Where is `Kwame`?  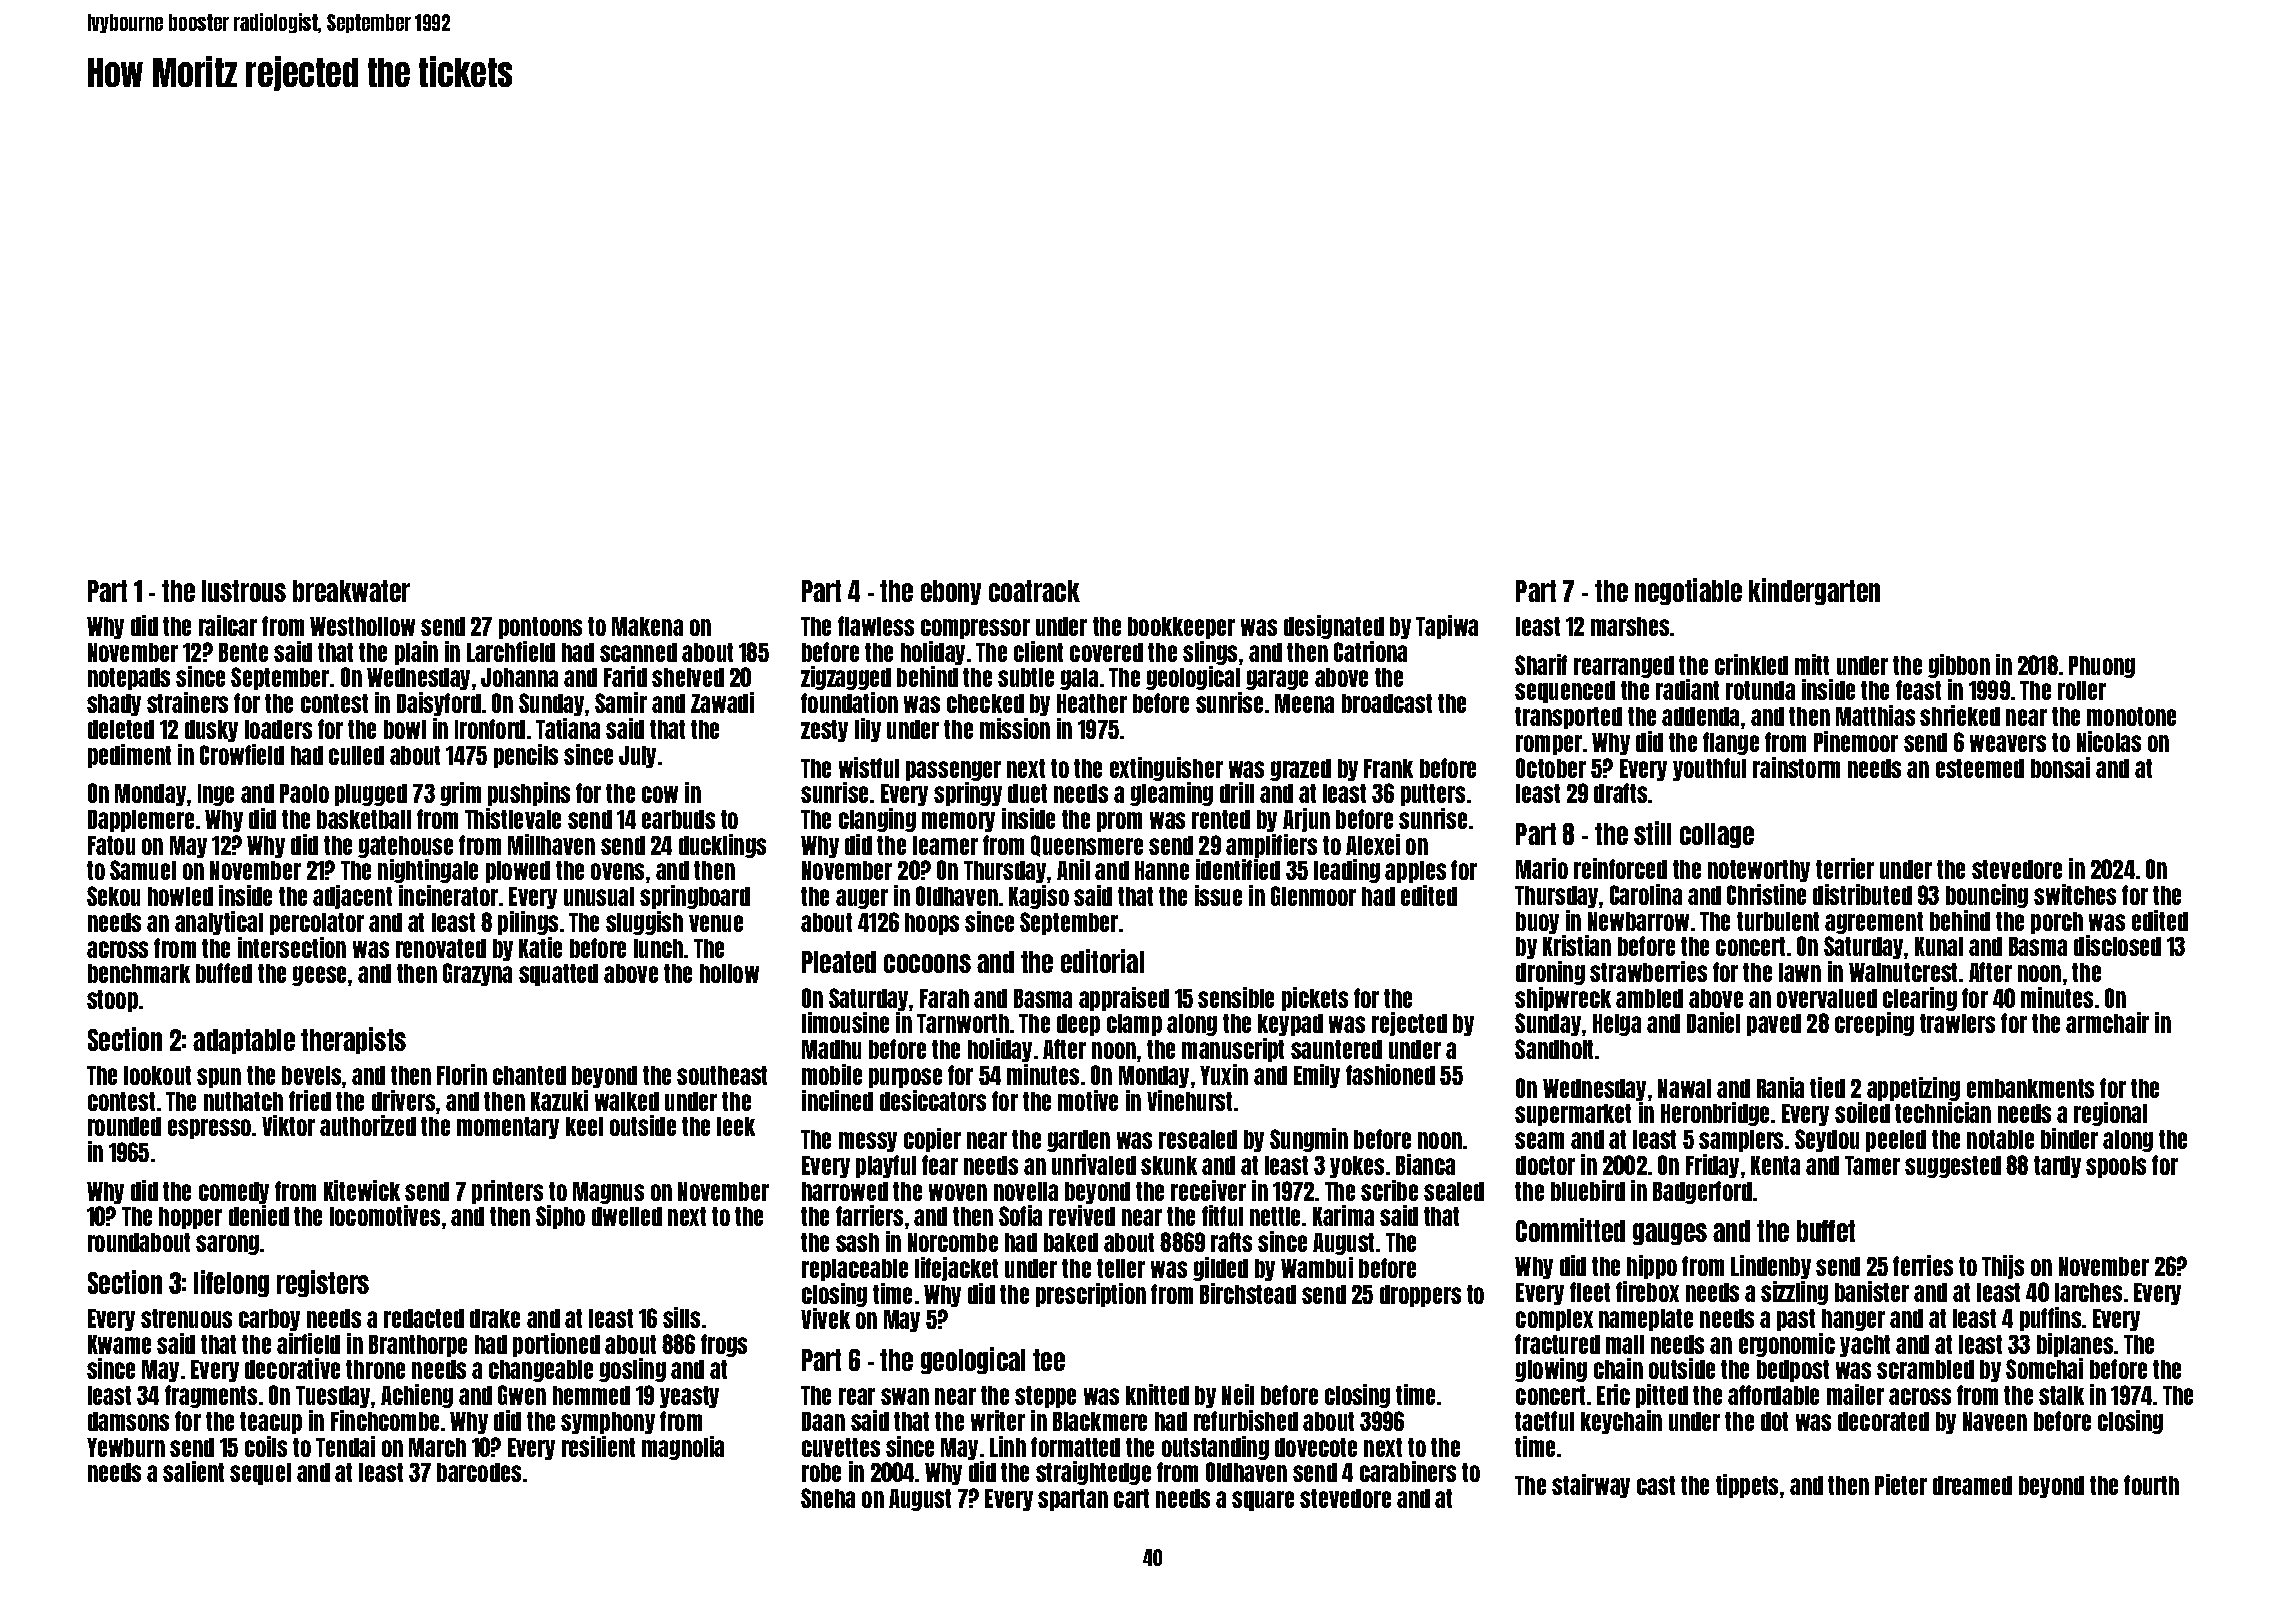 Kwame is located at coordinates (119, 1344).
